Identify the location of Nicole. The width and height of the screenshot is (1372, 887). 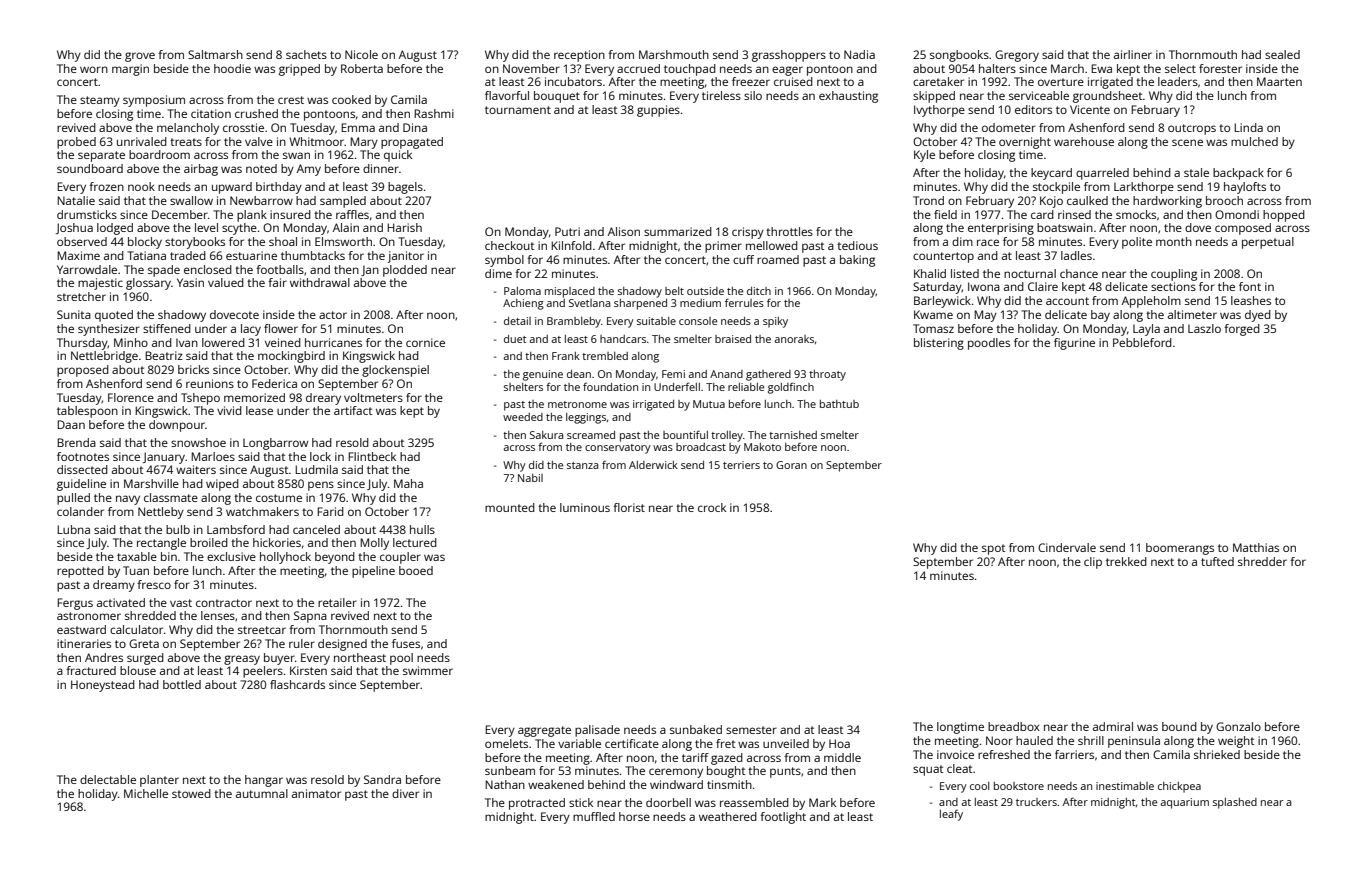
(361, 54).
